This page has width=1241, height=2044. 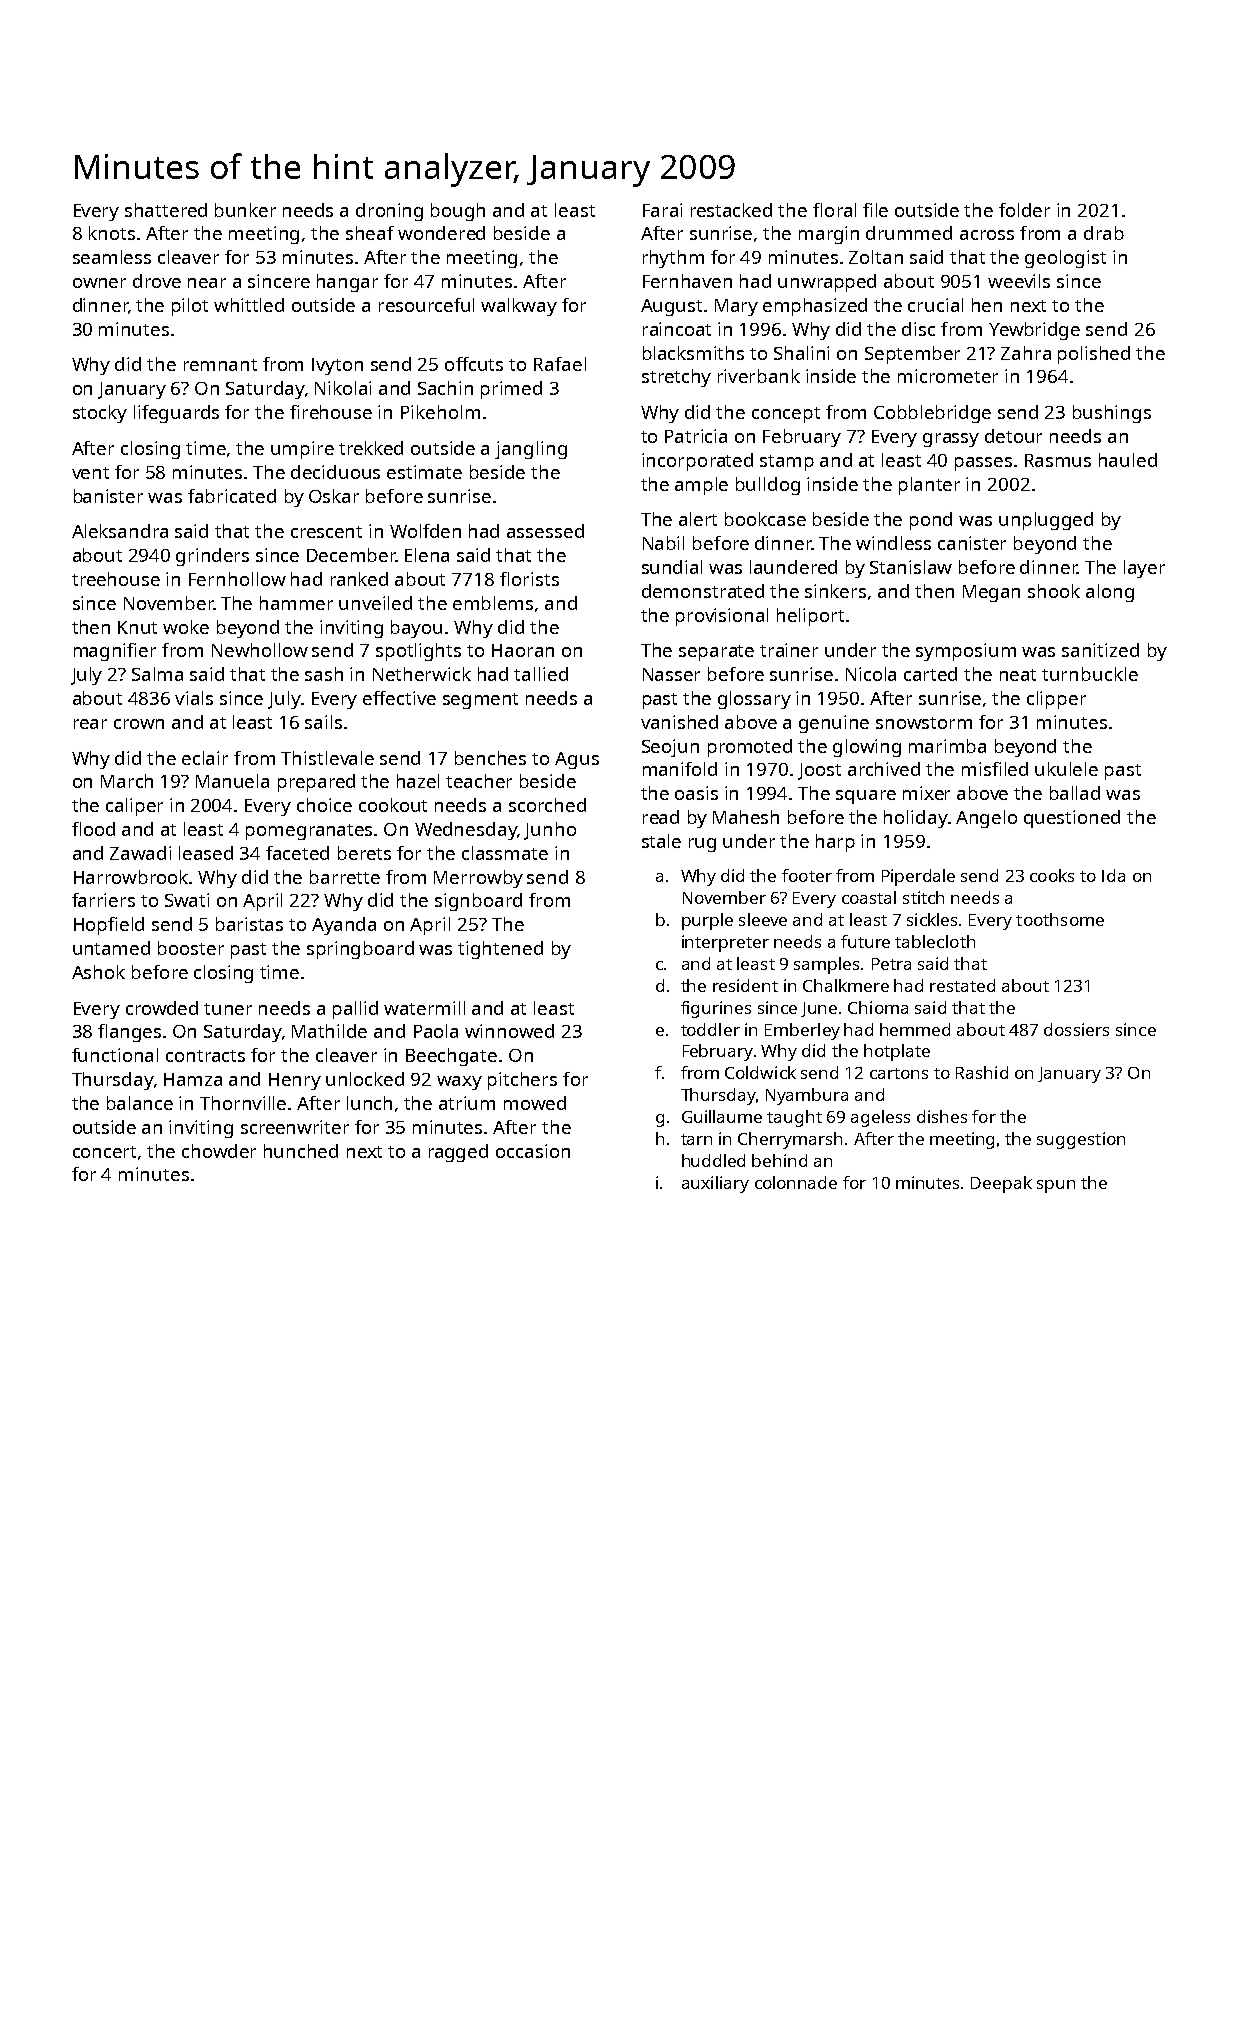 I want to click on provisional, so click(x=722, y=617).
